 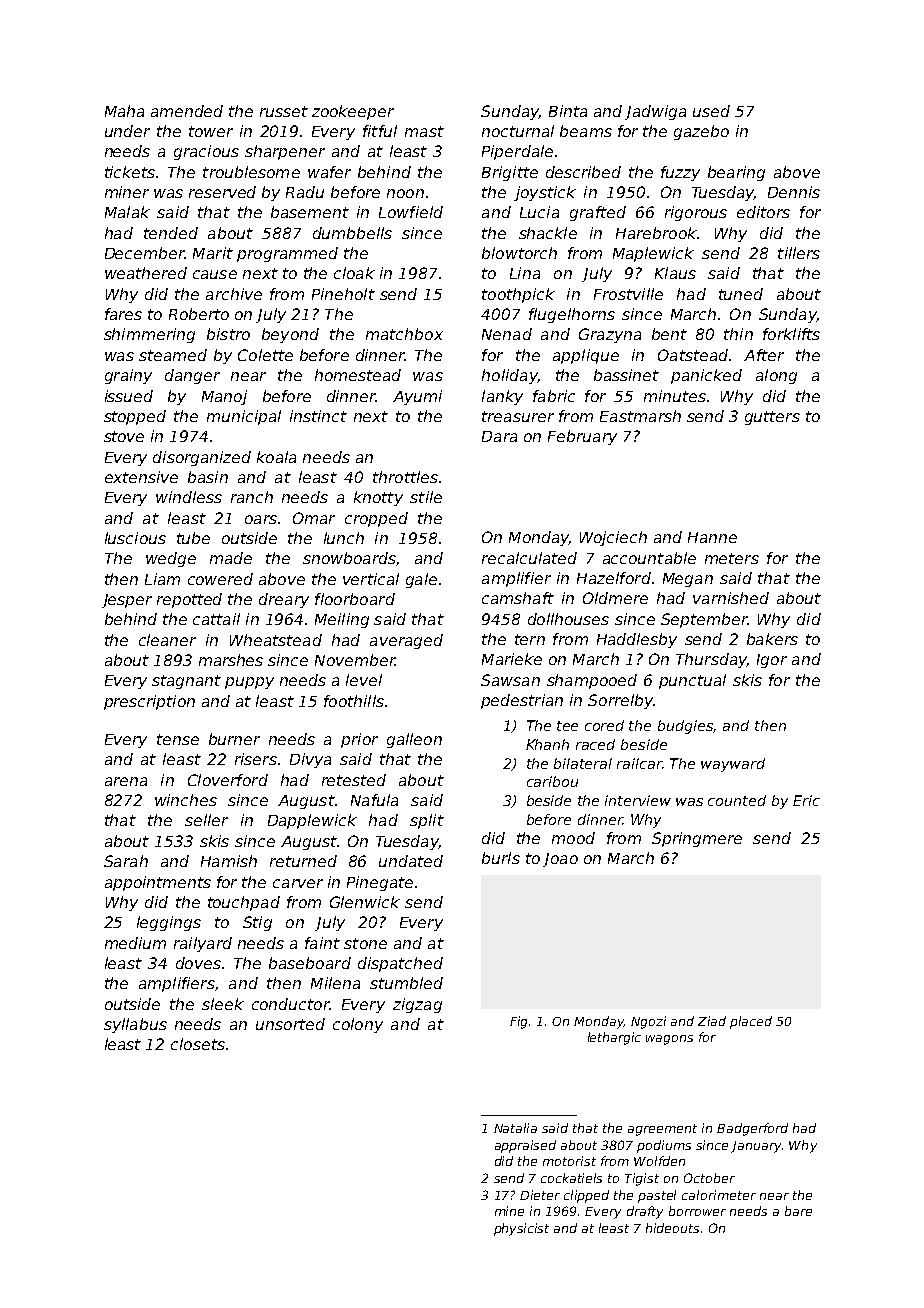 What do you see at coordinates (772, 639) in the image?
I see `bakers` at bounding box center [772, 639].
